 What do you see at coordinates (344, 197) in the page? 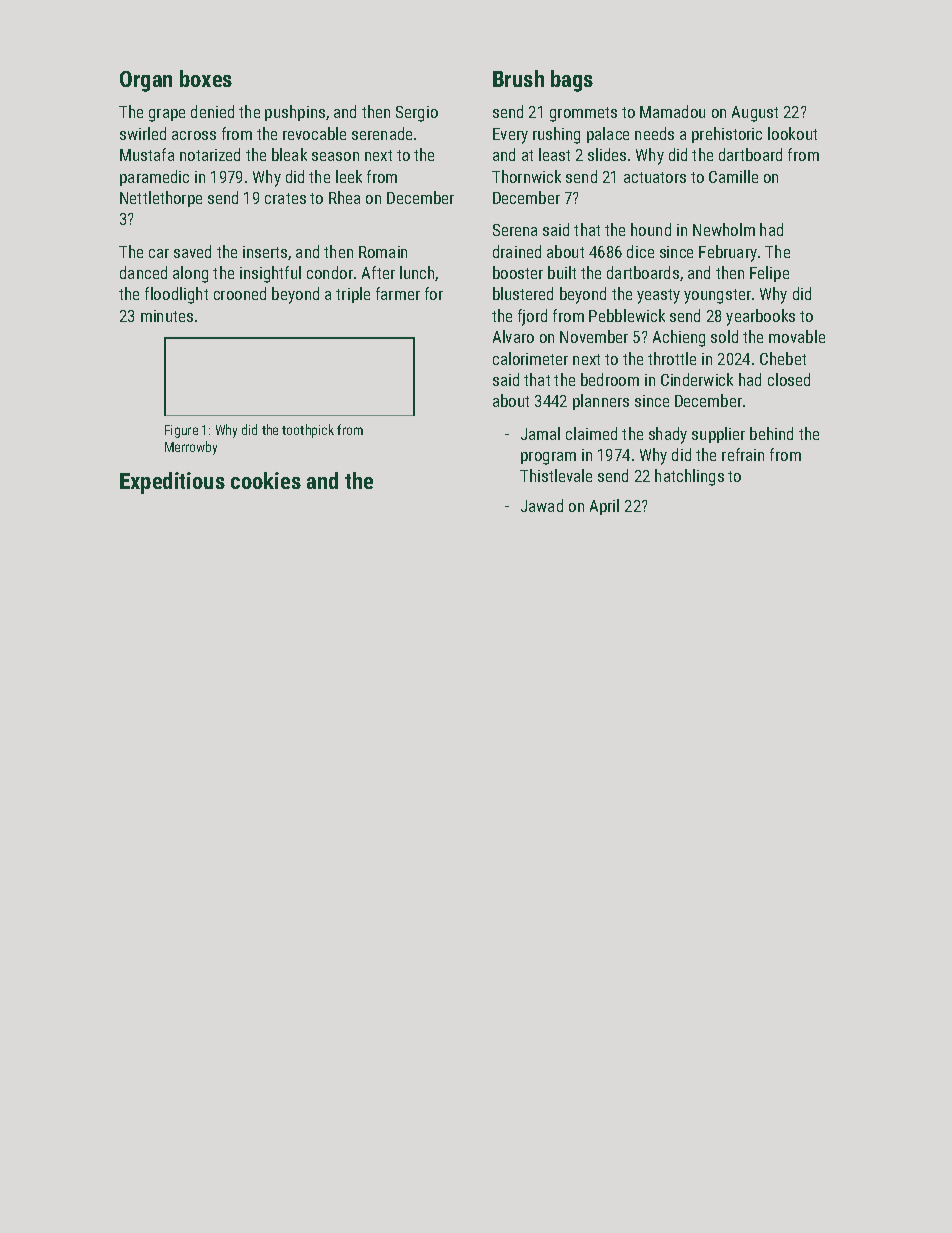
I see `Rhea` at bounding box center [344, 197].
